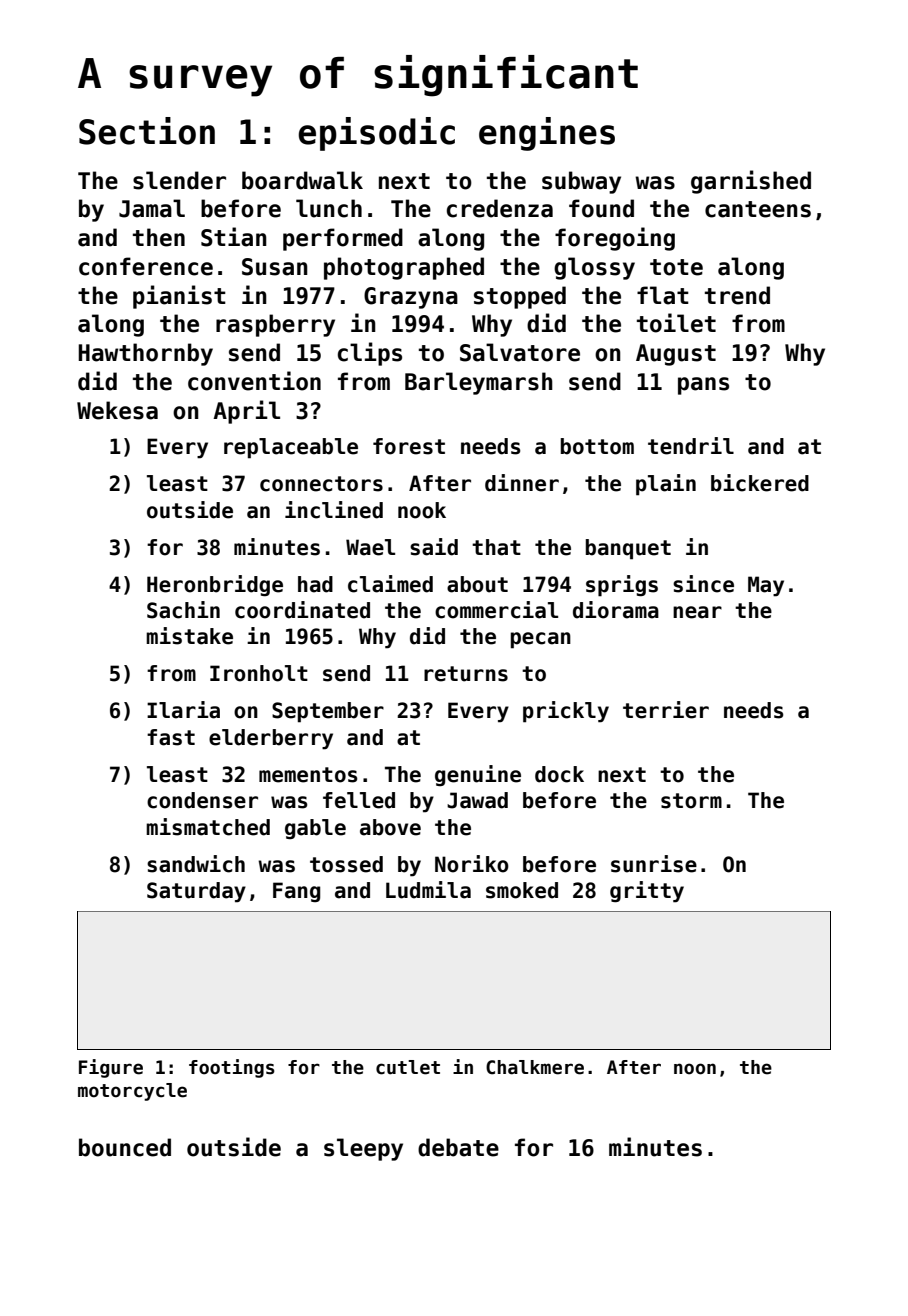  I want to click on smoked, so click(522, 890).
